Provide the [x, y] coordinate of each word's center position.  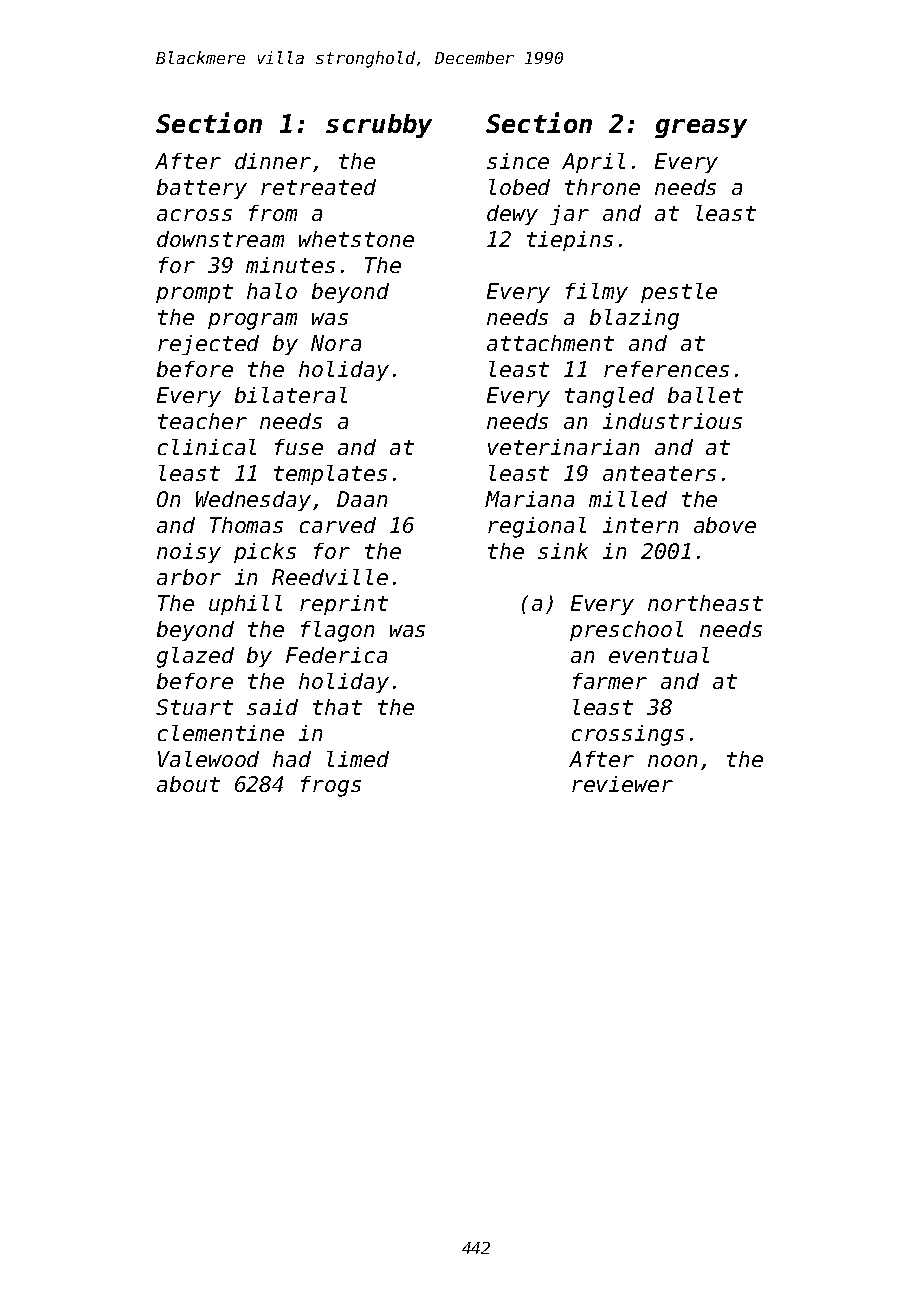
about [188, 784]
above [725, 525]
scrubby [379, 126]
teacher [202, 421]
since [518, 161]
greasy [701, 128]
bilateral [291, 395]
